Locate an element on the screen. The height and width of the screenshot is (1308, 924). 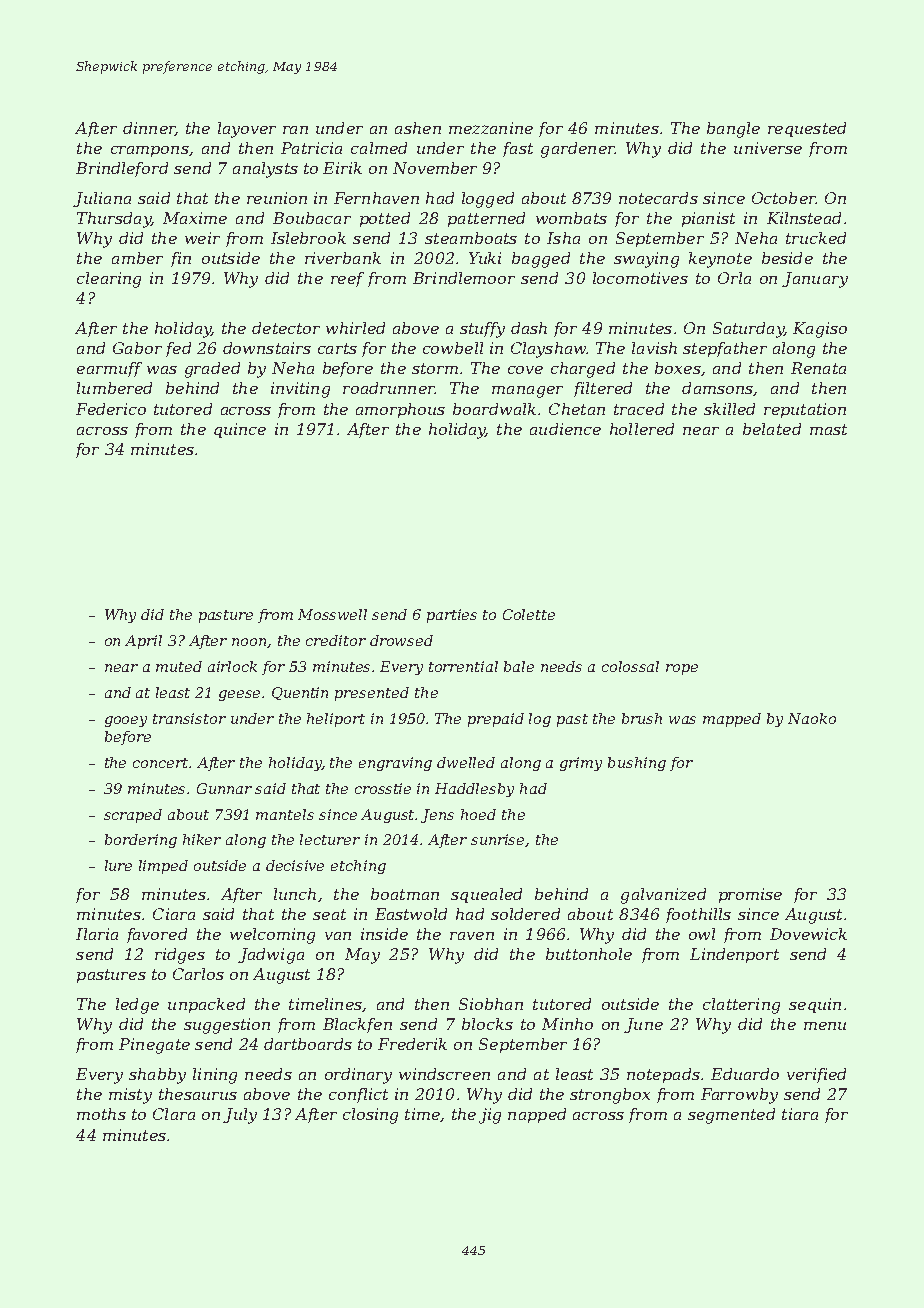
dinner is located at coordinates (149, 129).
